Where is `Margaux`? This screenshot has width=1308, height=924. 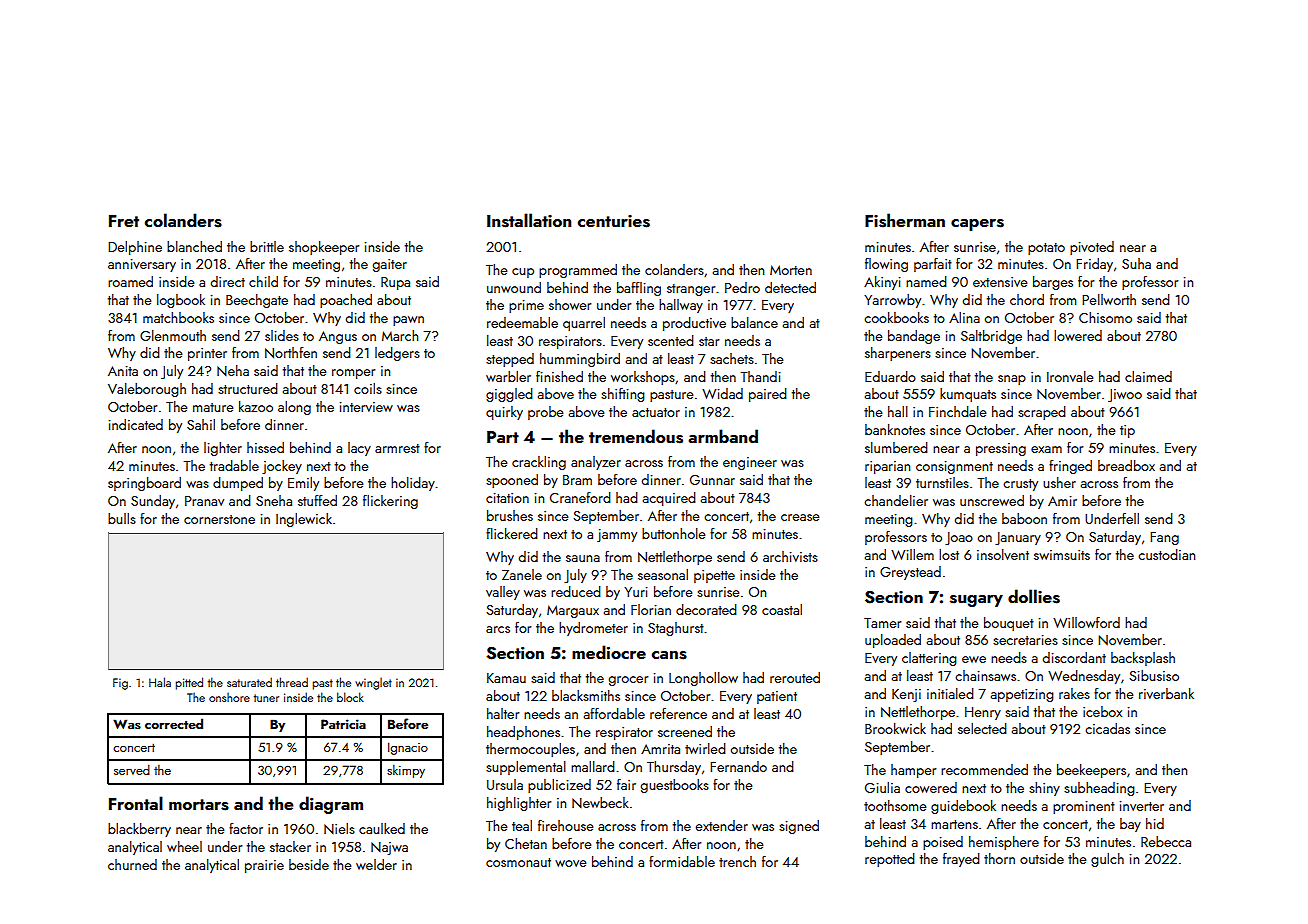 Margaux is located at coordinates (573, 611).
